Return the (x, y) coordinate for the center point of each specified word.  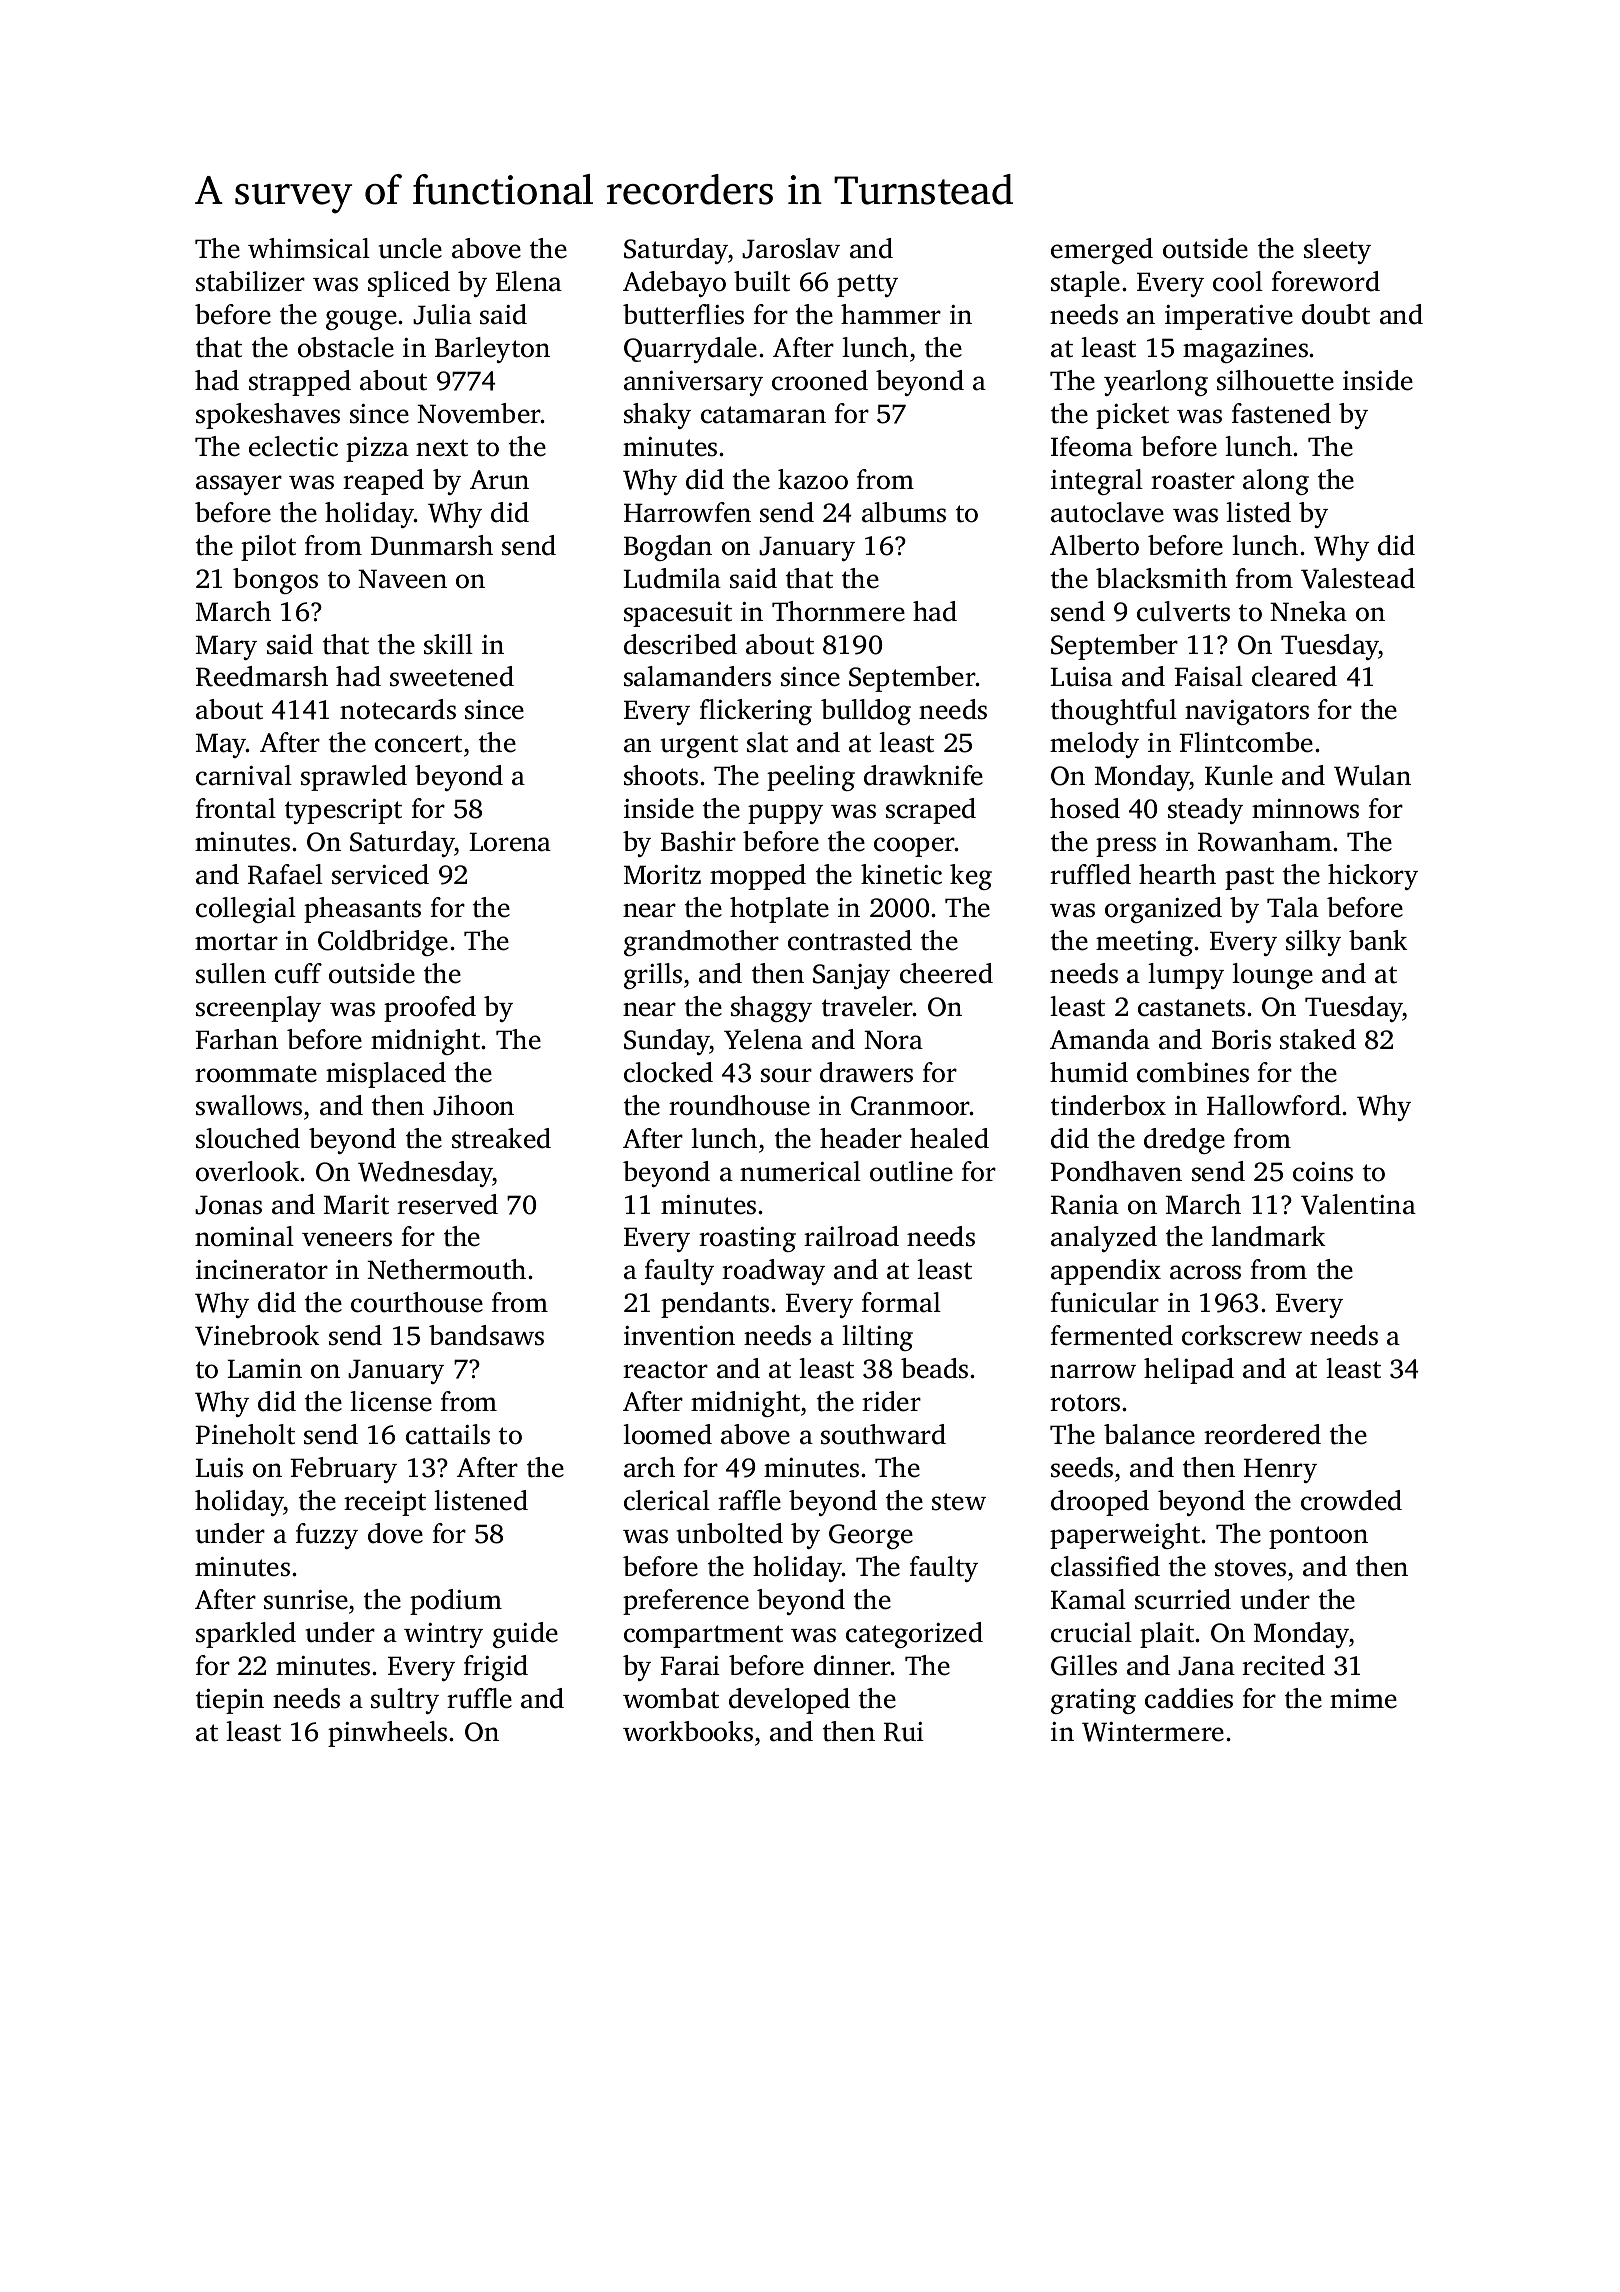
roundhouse (739, 1105)
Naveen (402, 579)
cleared (1294, 676)
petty (867, 285)
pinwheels (387, 1734)
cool (1238, 281)
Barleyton (492, 350)
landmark (1268, 1236)
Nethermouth (446, 1269)
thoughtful (1114, 712)
